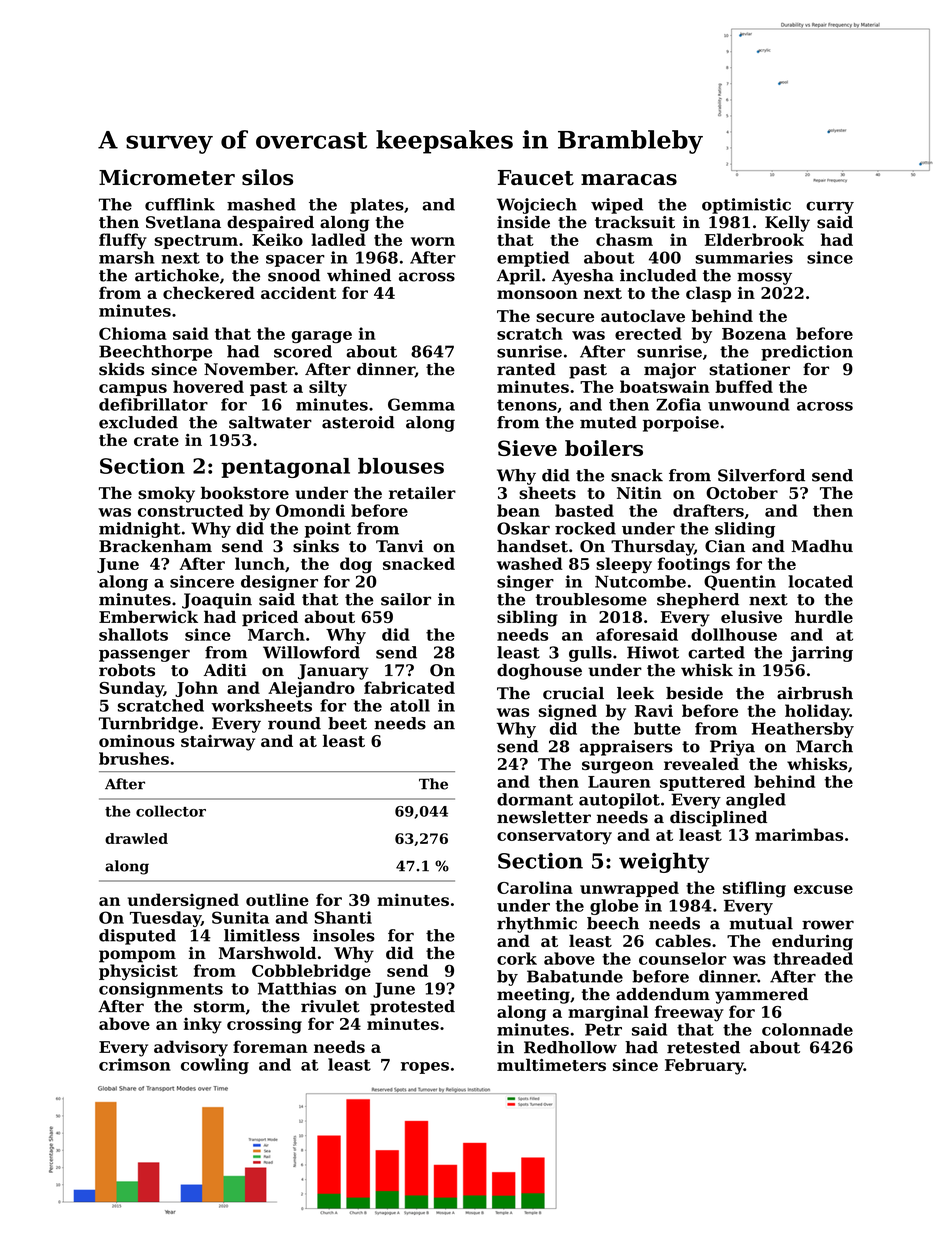 The image size is (952, 1233). I want to click on constructed, so click(190, 510).
